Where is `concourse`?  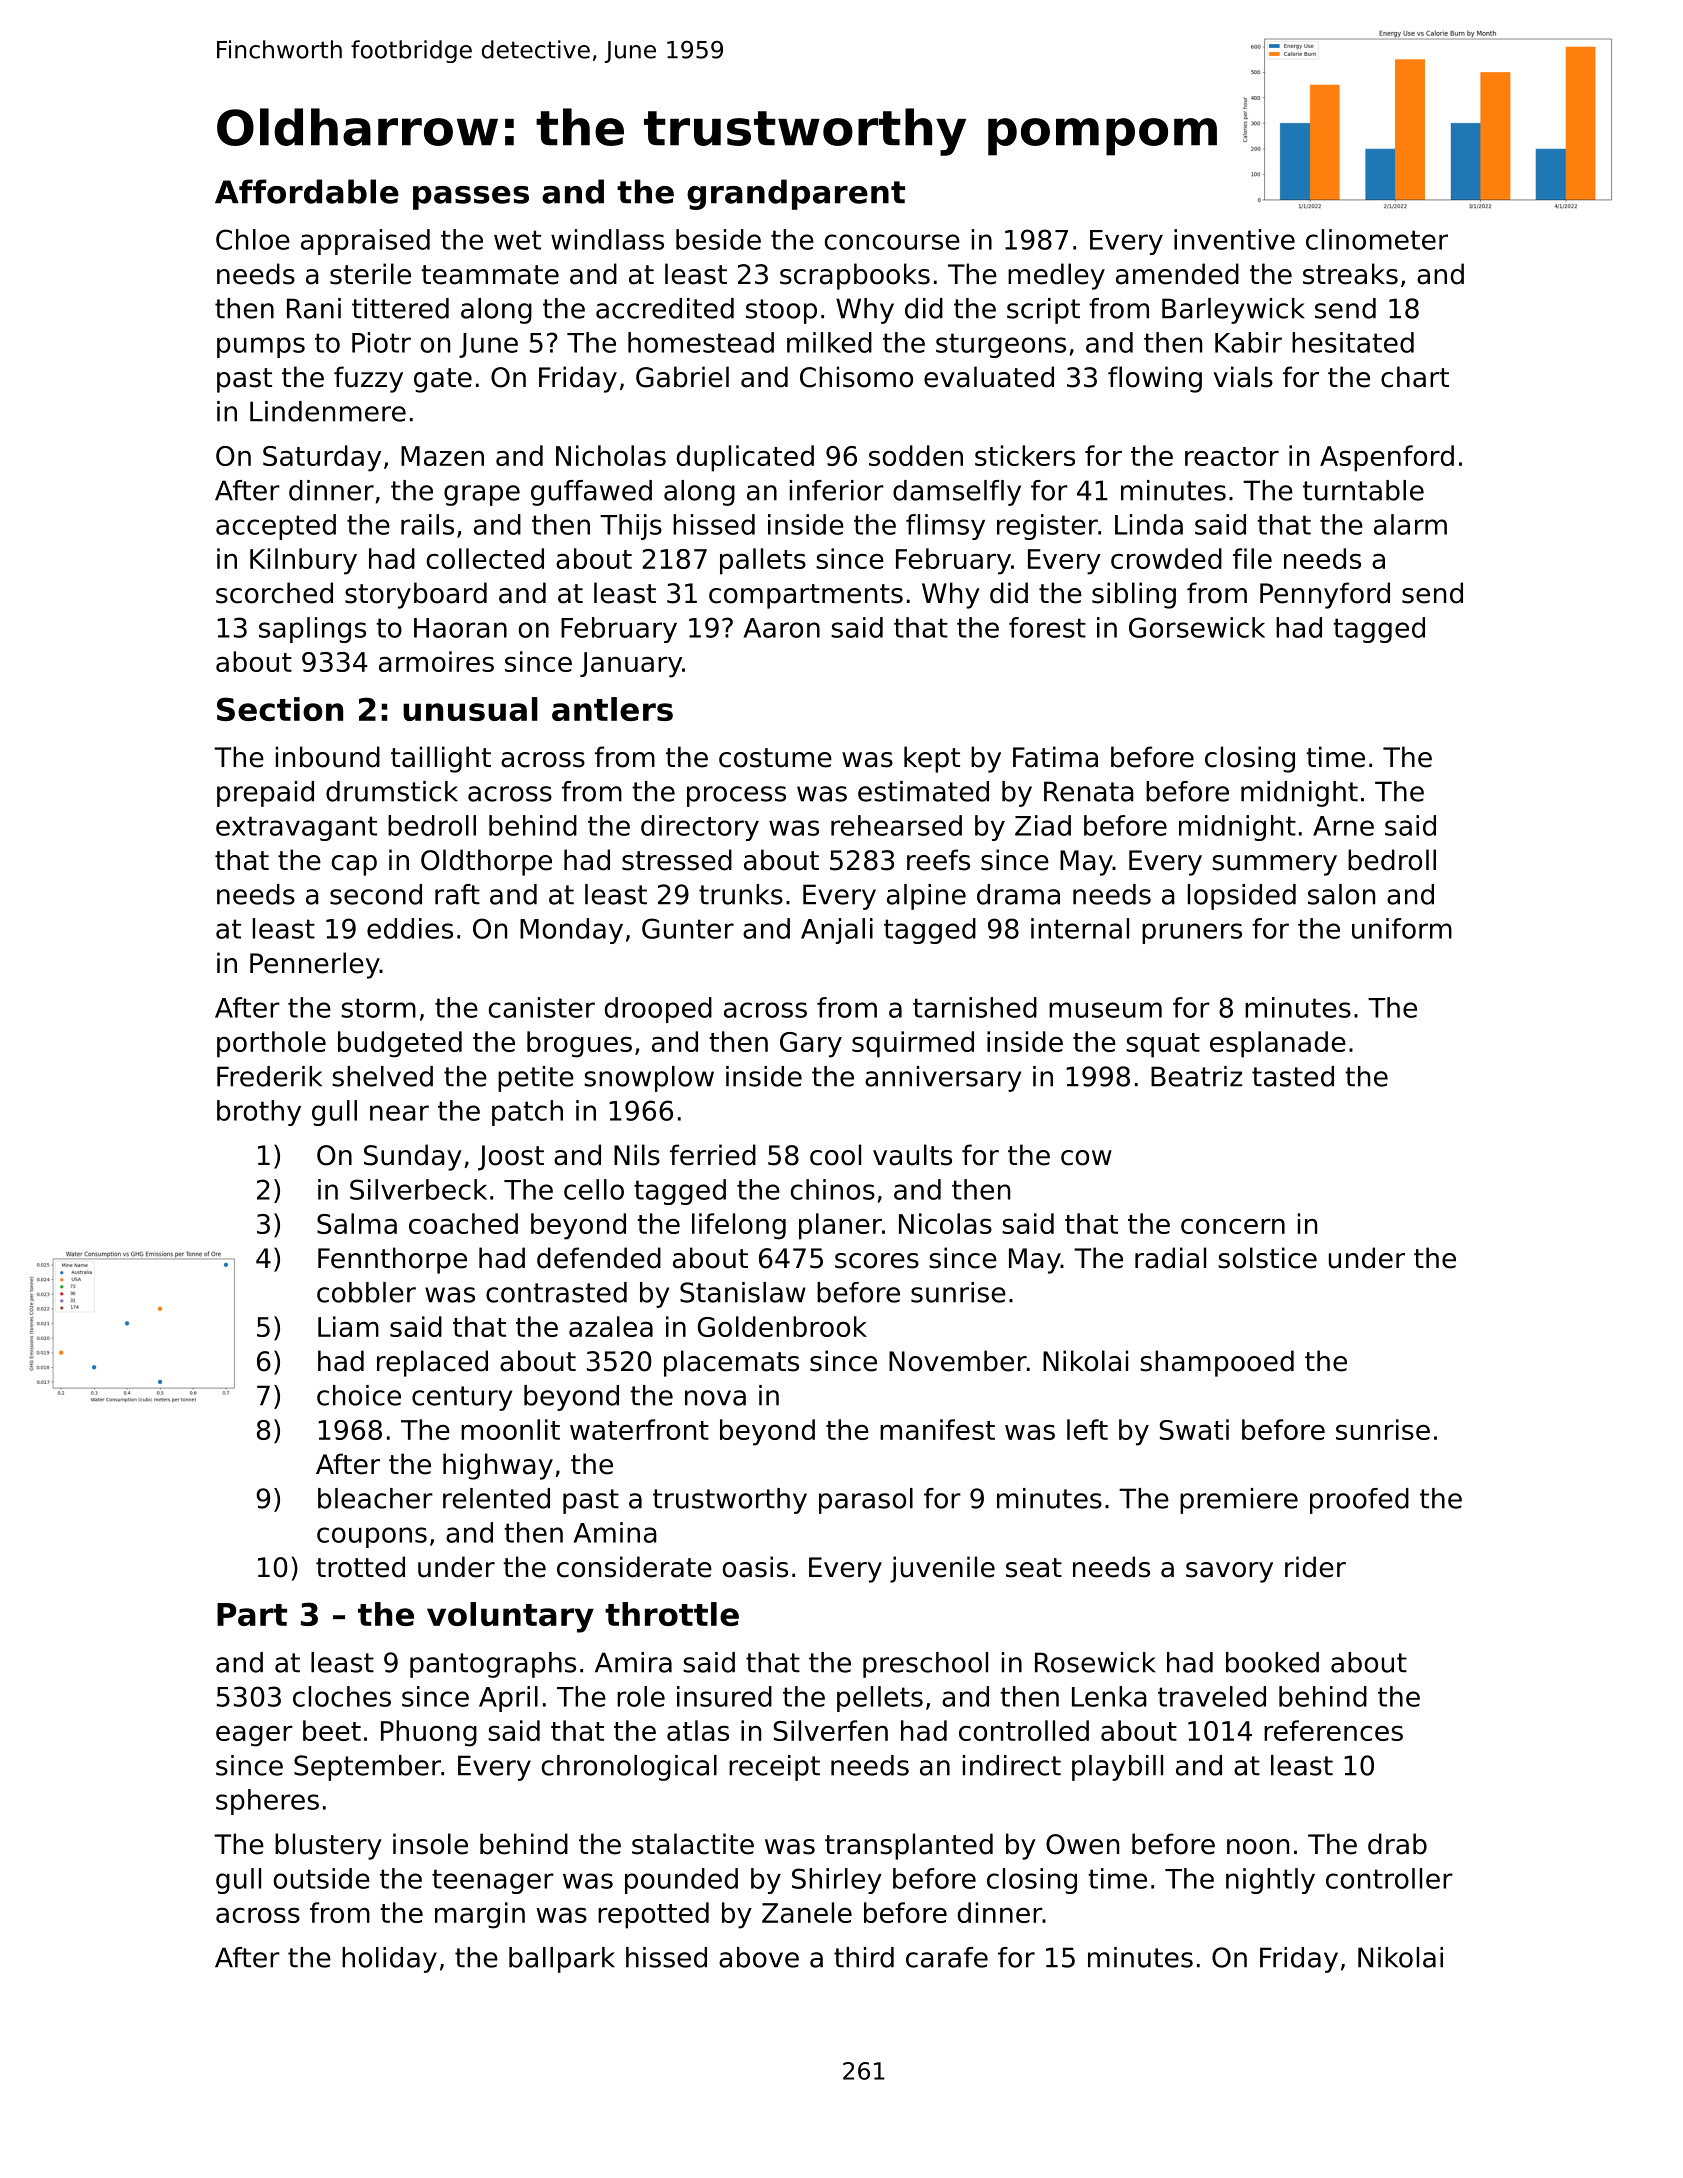 concourse is located at coordinates (892, 242).
